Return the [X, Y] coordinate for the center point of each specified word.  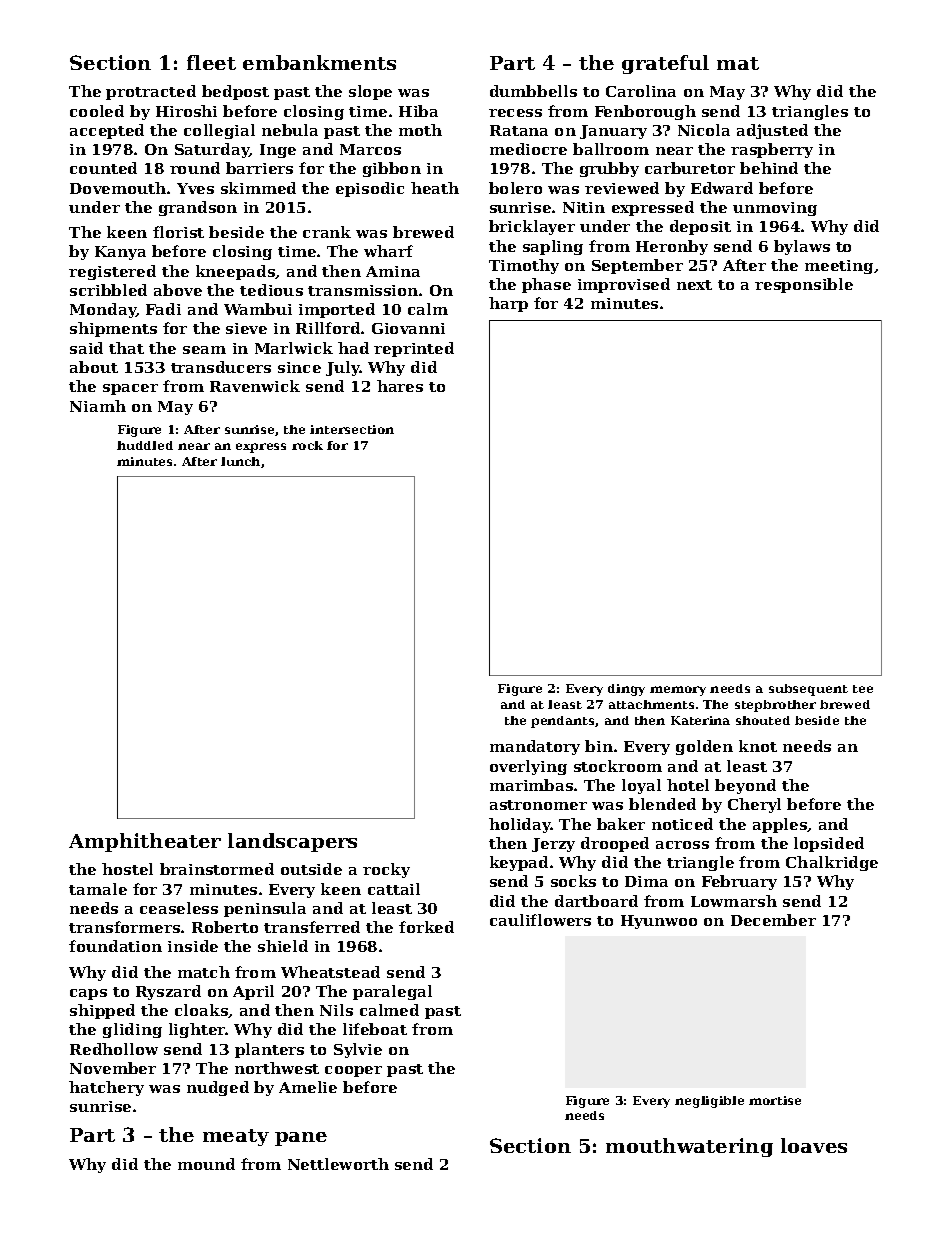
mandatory [535, 747]
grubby [609, 169]
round [195, 168]
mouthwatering [689, 1147]
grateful [665, 64]
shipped [102, 1011]
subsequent [808, 690]
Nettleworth [338, 1164]
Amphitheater [145, 842]
